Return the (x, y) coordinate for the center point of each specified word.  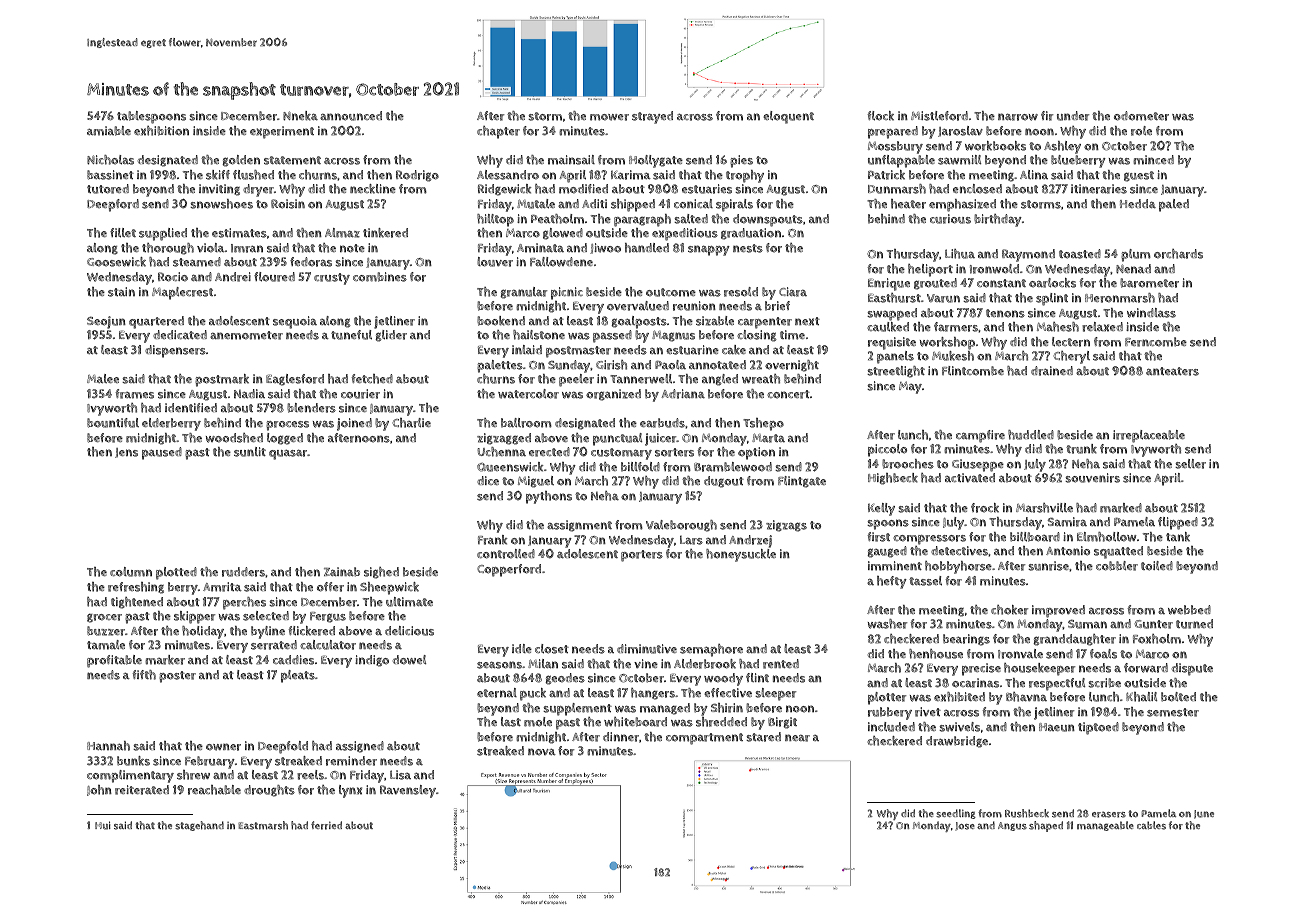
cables (1151, 825)
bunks (133, 761)
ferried (326, 825)
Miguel (536, 482)
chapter (498, 132)
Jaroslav (960, 131)
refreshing (136, 588)
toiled (1157, 566)
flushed (253, 175)
